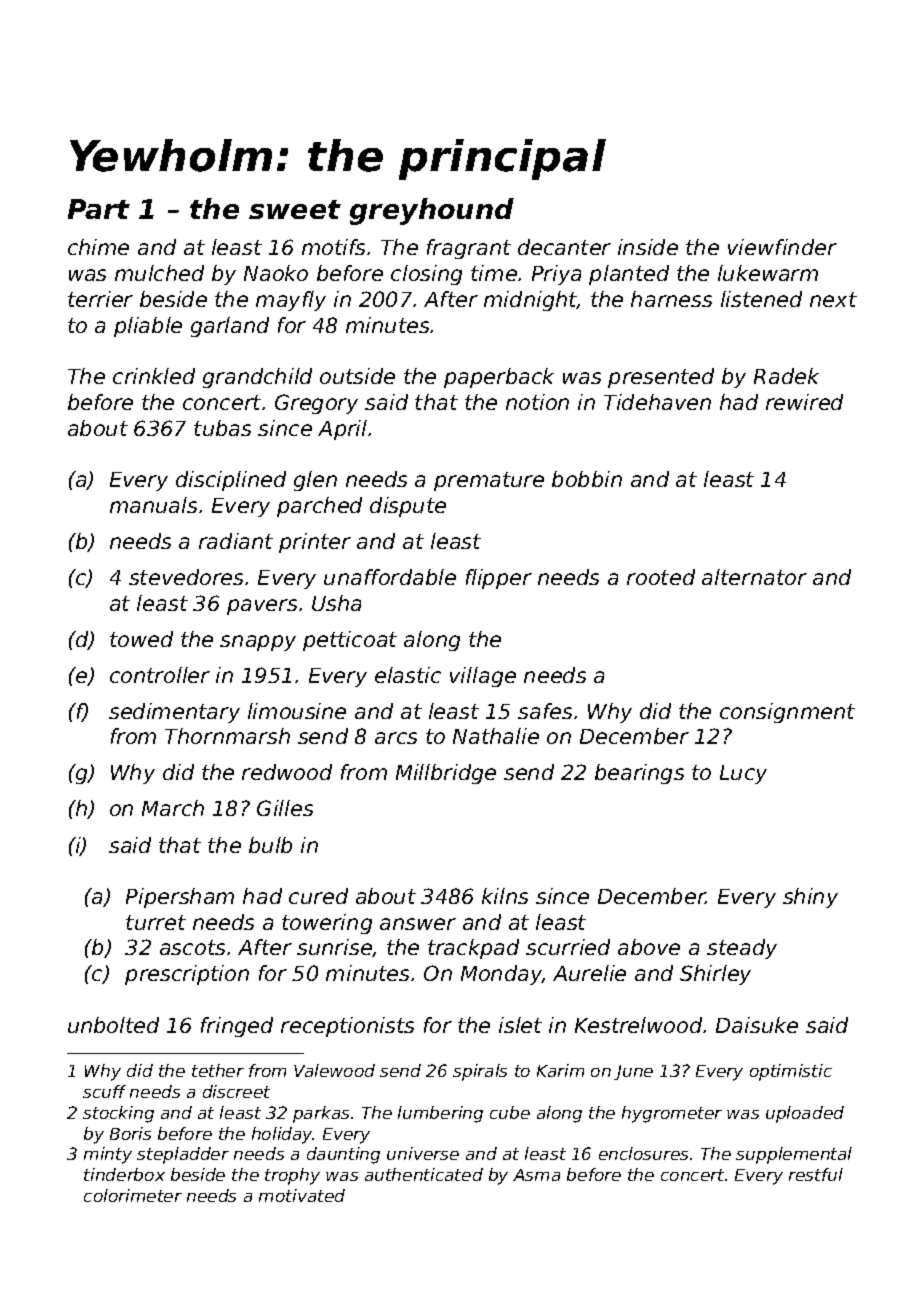 This image has height=1311, width=924. I want to click on tinderbox, so click(124, 1174).
